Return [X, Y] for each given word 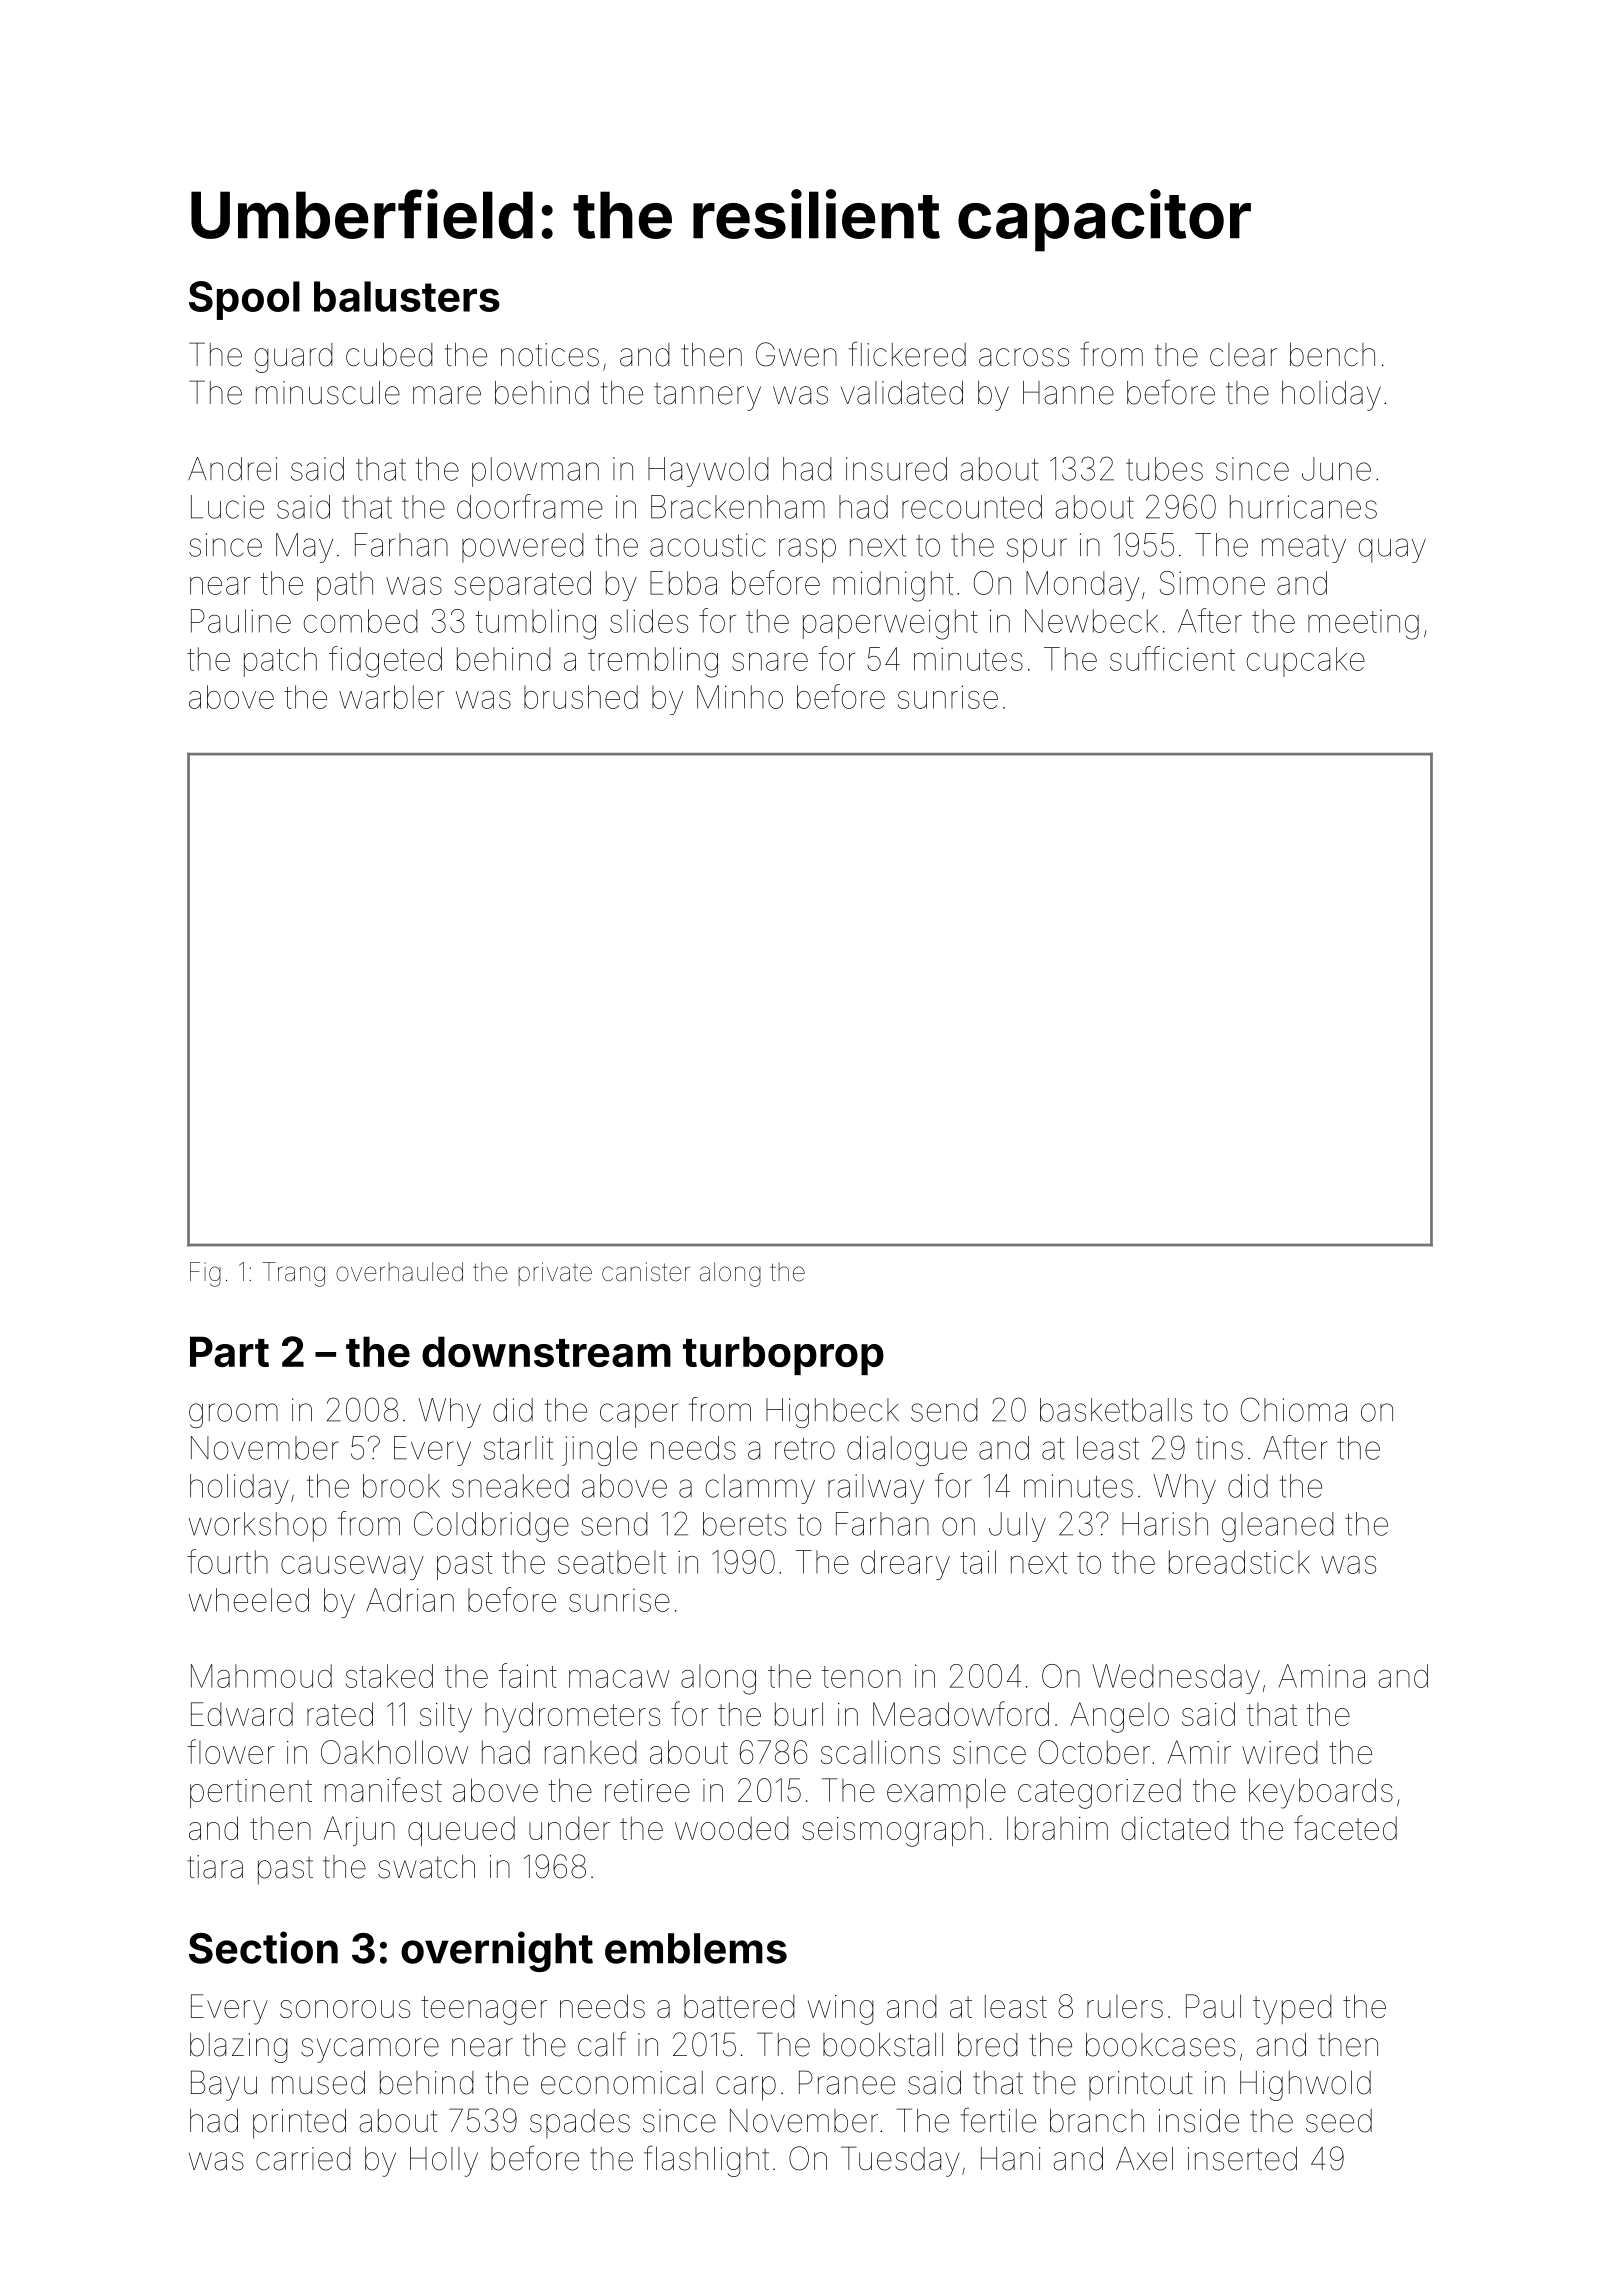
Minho [740, 697]
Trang [294, 1274]
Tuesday [900, 2161]
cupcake [1306, 662]
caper [639, 1415]
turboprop [783, 1355]
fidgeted [385, 662]
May [304, 548]
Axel [1144, 2159]
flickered [907, 354]
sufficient [1172, 658]
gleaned [1278, 1527]
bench [1332, 355]
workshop [258, 1527]
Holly [444, 2162]
